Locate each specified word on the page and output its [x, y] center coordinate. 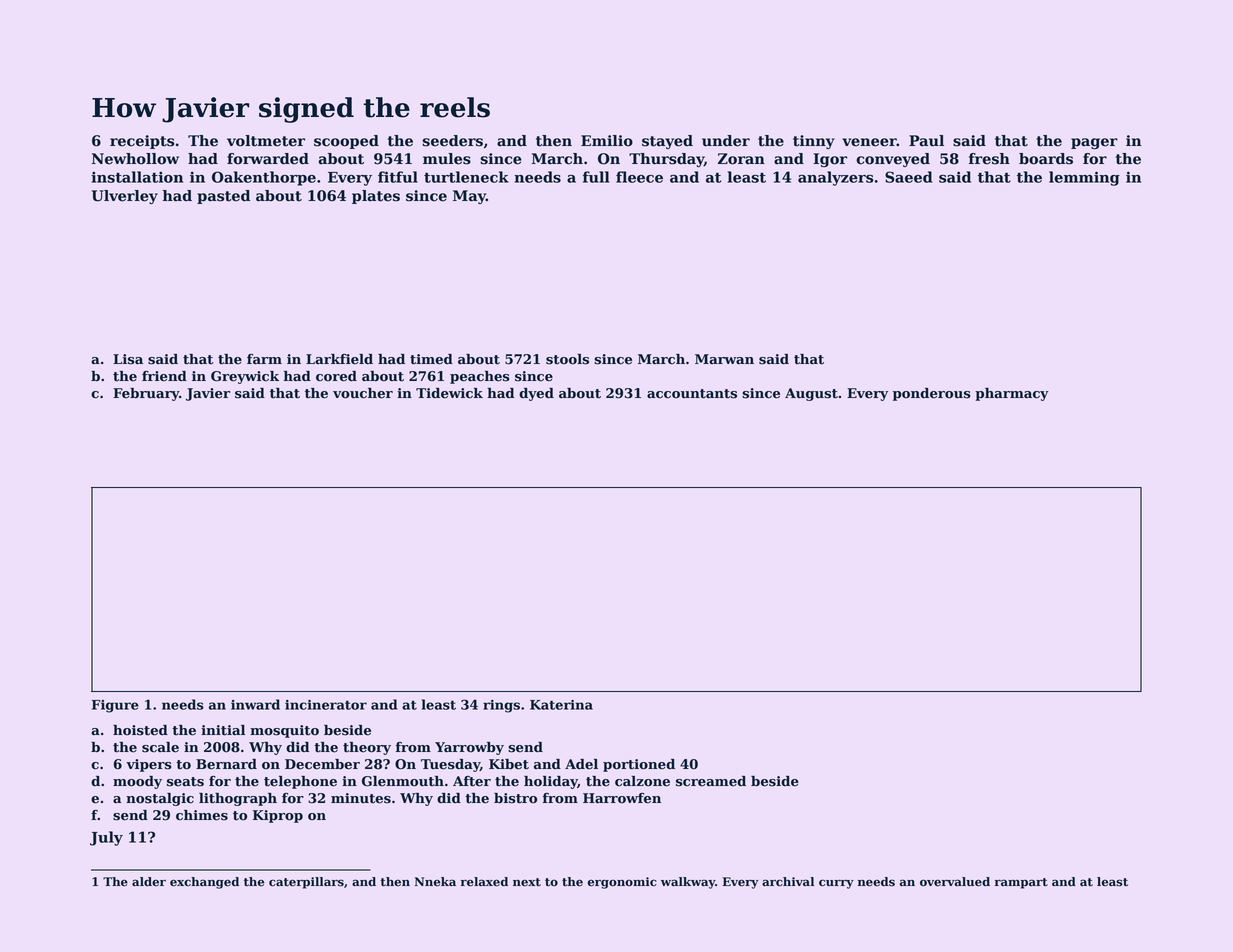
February [146, 394]
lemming [1084, 178]
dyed [536, 394]
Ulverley [125, 197]
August [811, 394]
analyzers [835, 178]
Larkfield [339, 359]
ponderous [931, 394]
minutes [361, 798]
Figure [115, 706]
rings [501, 706]
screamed [711, 781]
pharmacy [1012, 394]
